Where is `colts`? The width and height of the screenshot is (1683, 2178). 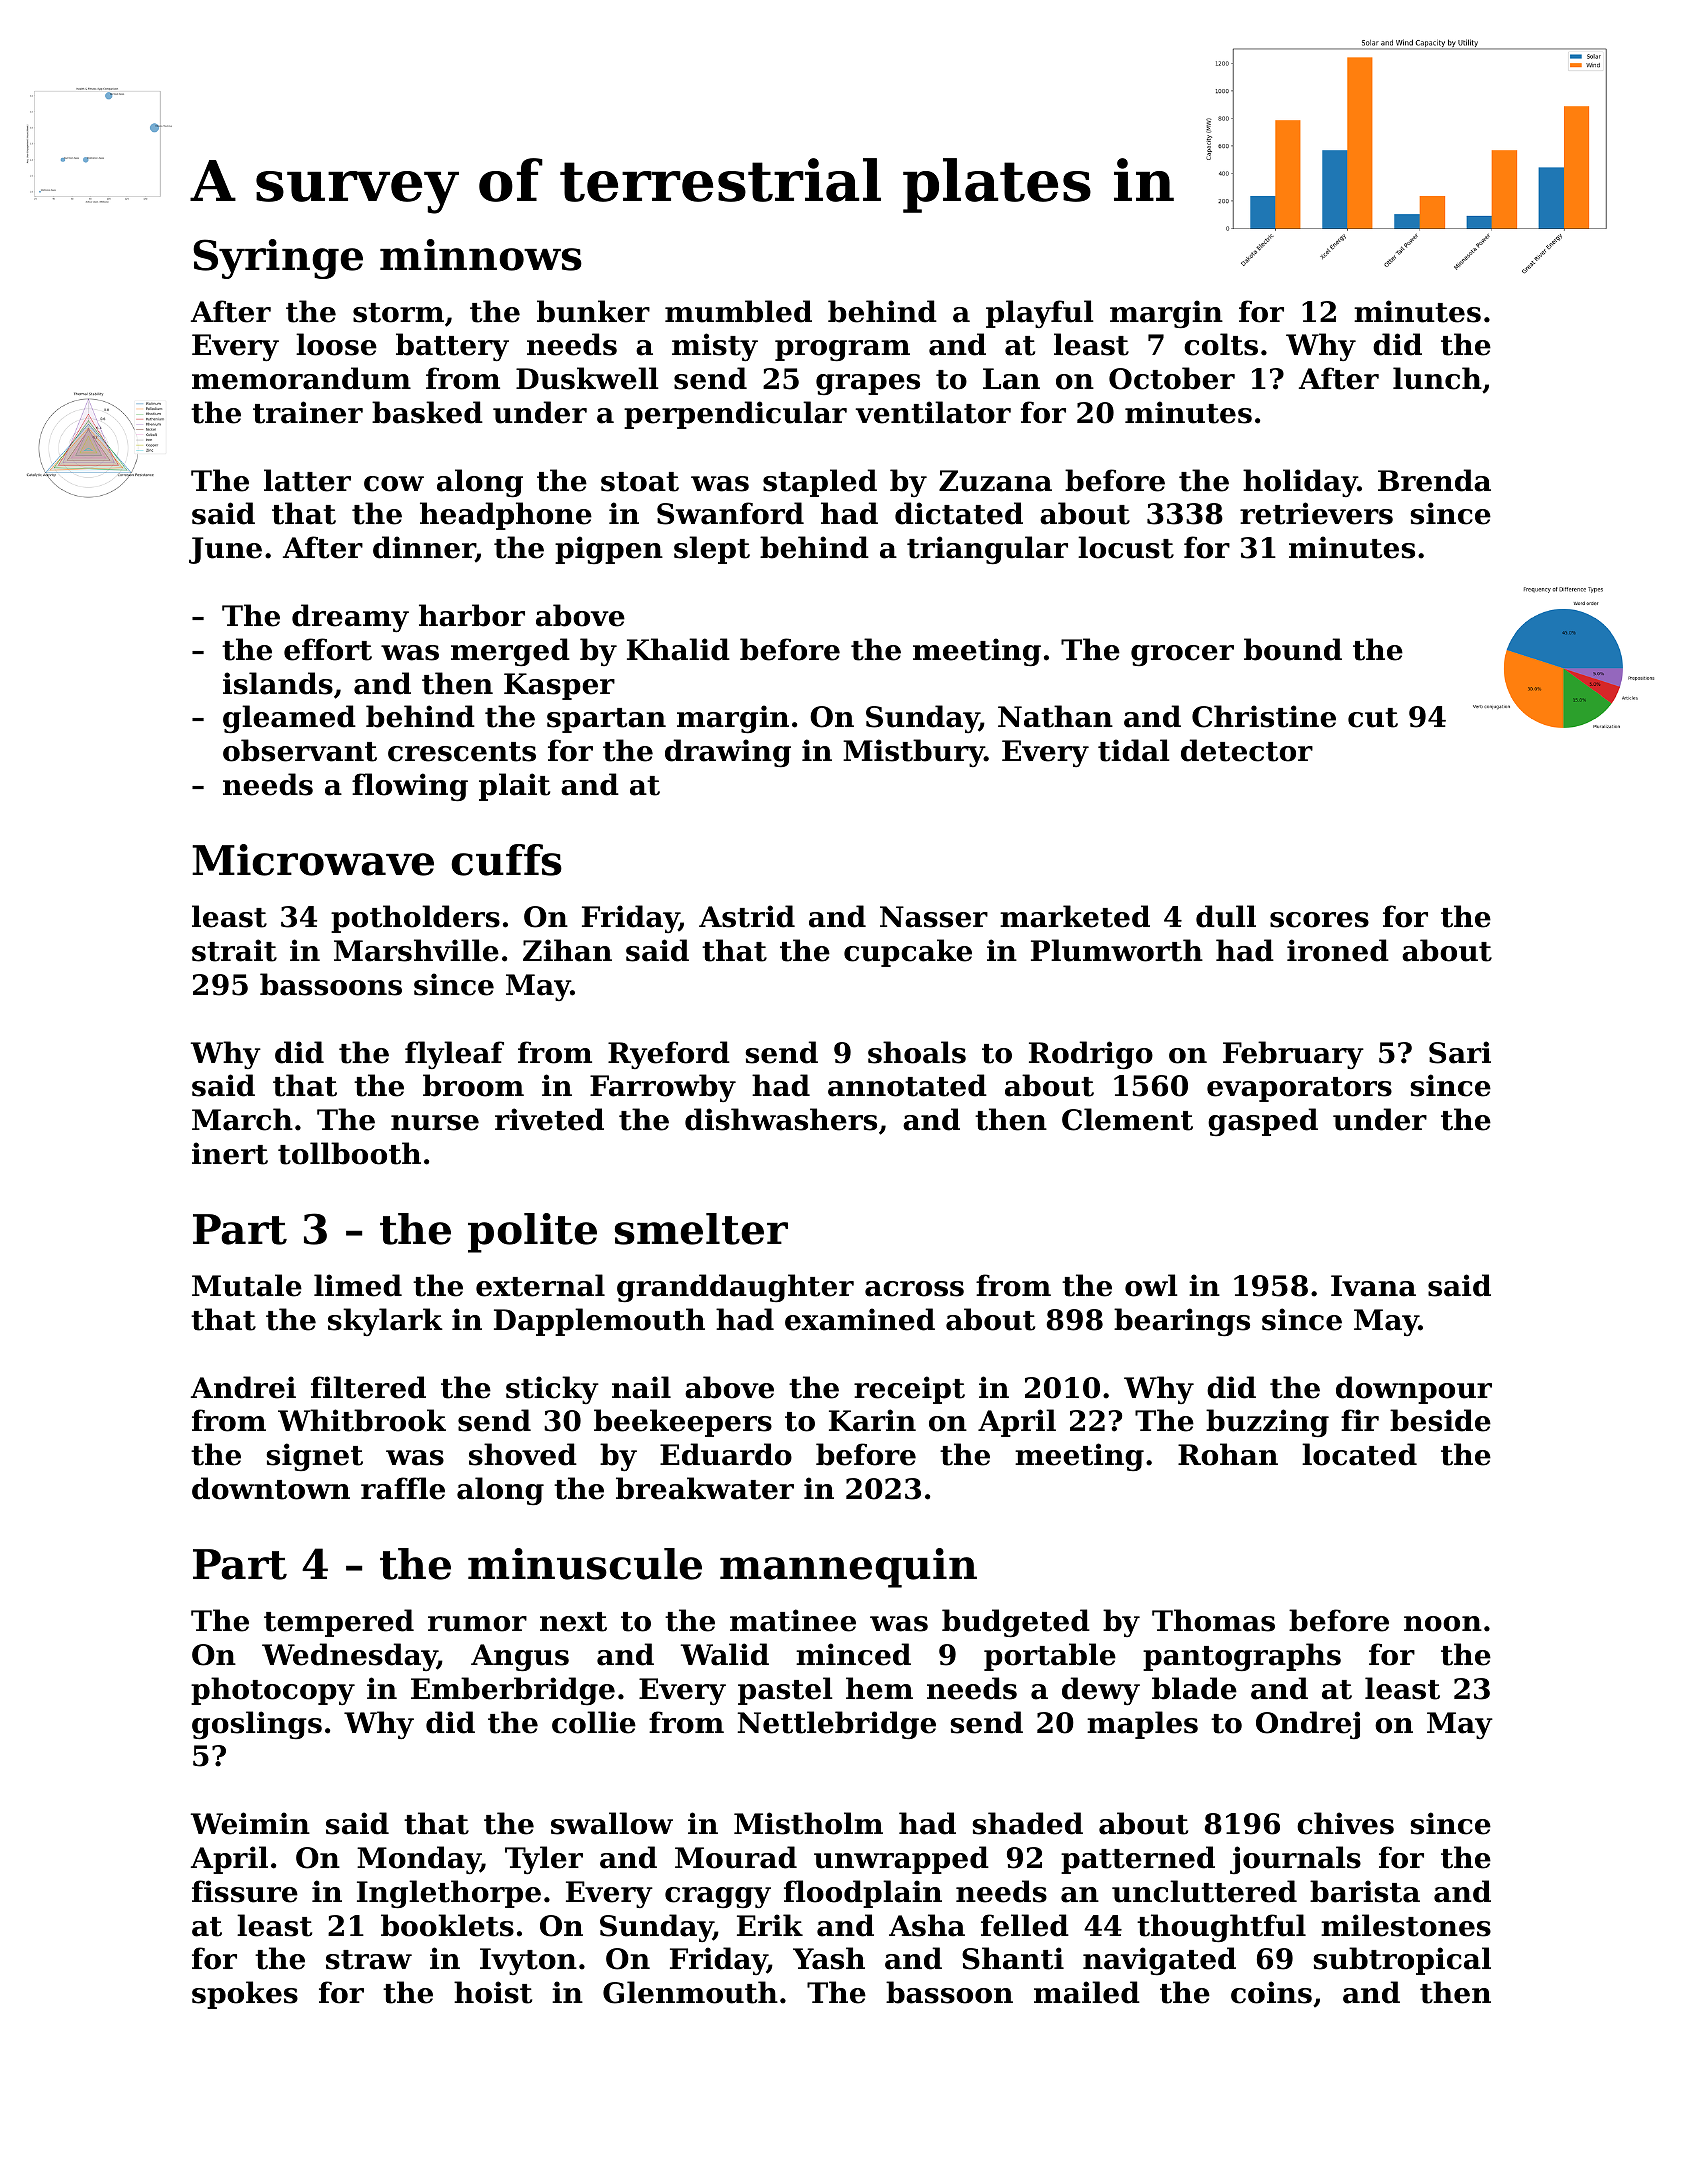
colts is located at coordinates (1221, 344).
